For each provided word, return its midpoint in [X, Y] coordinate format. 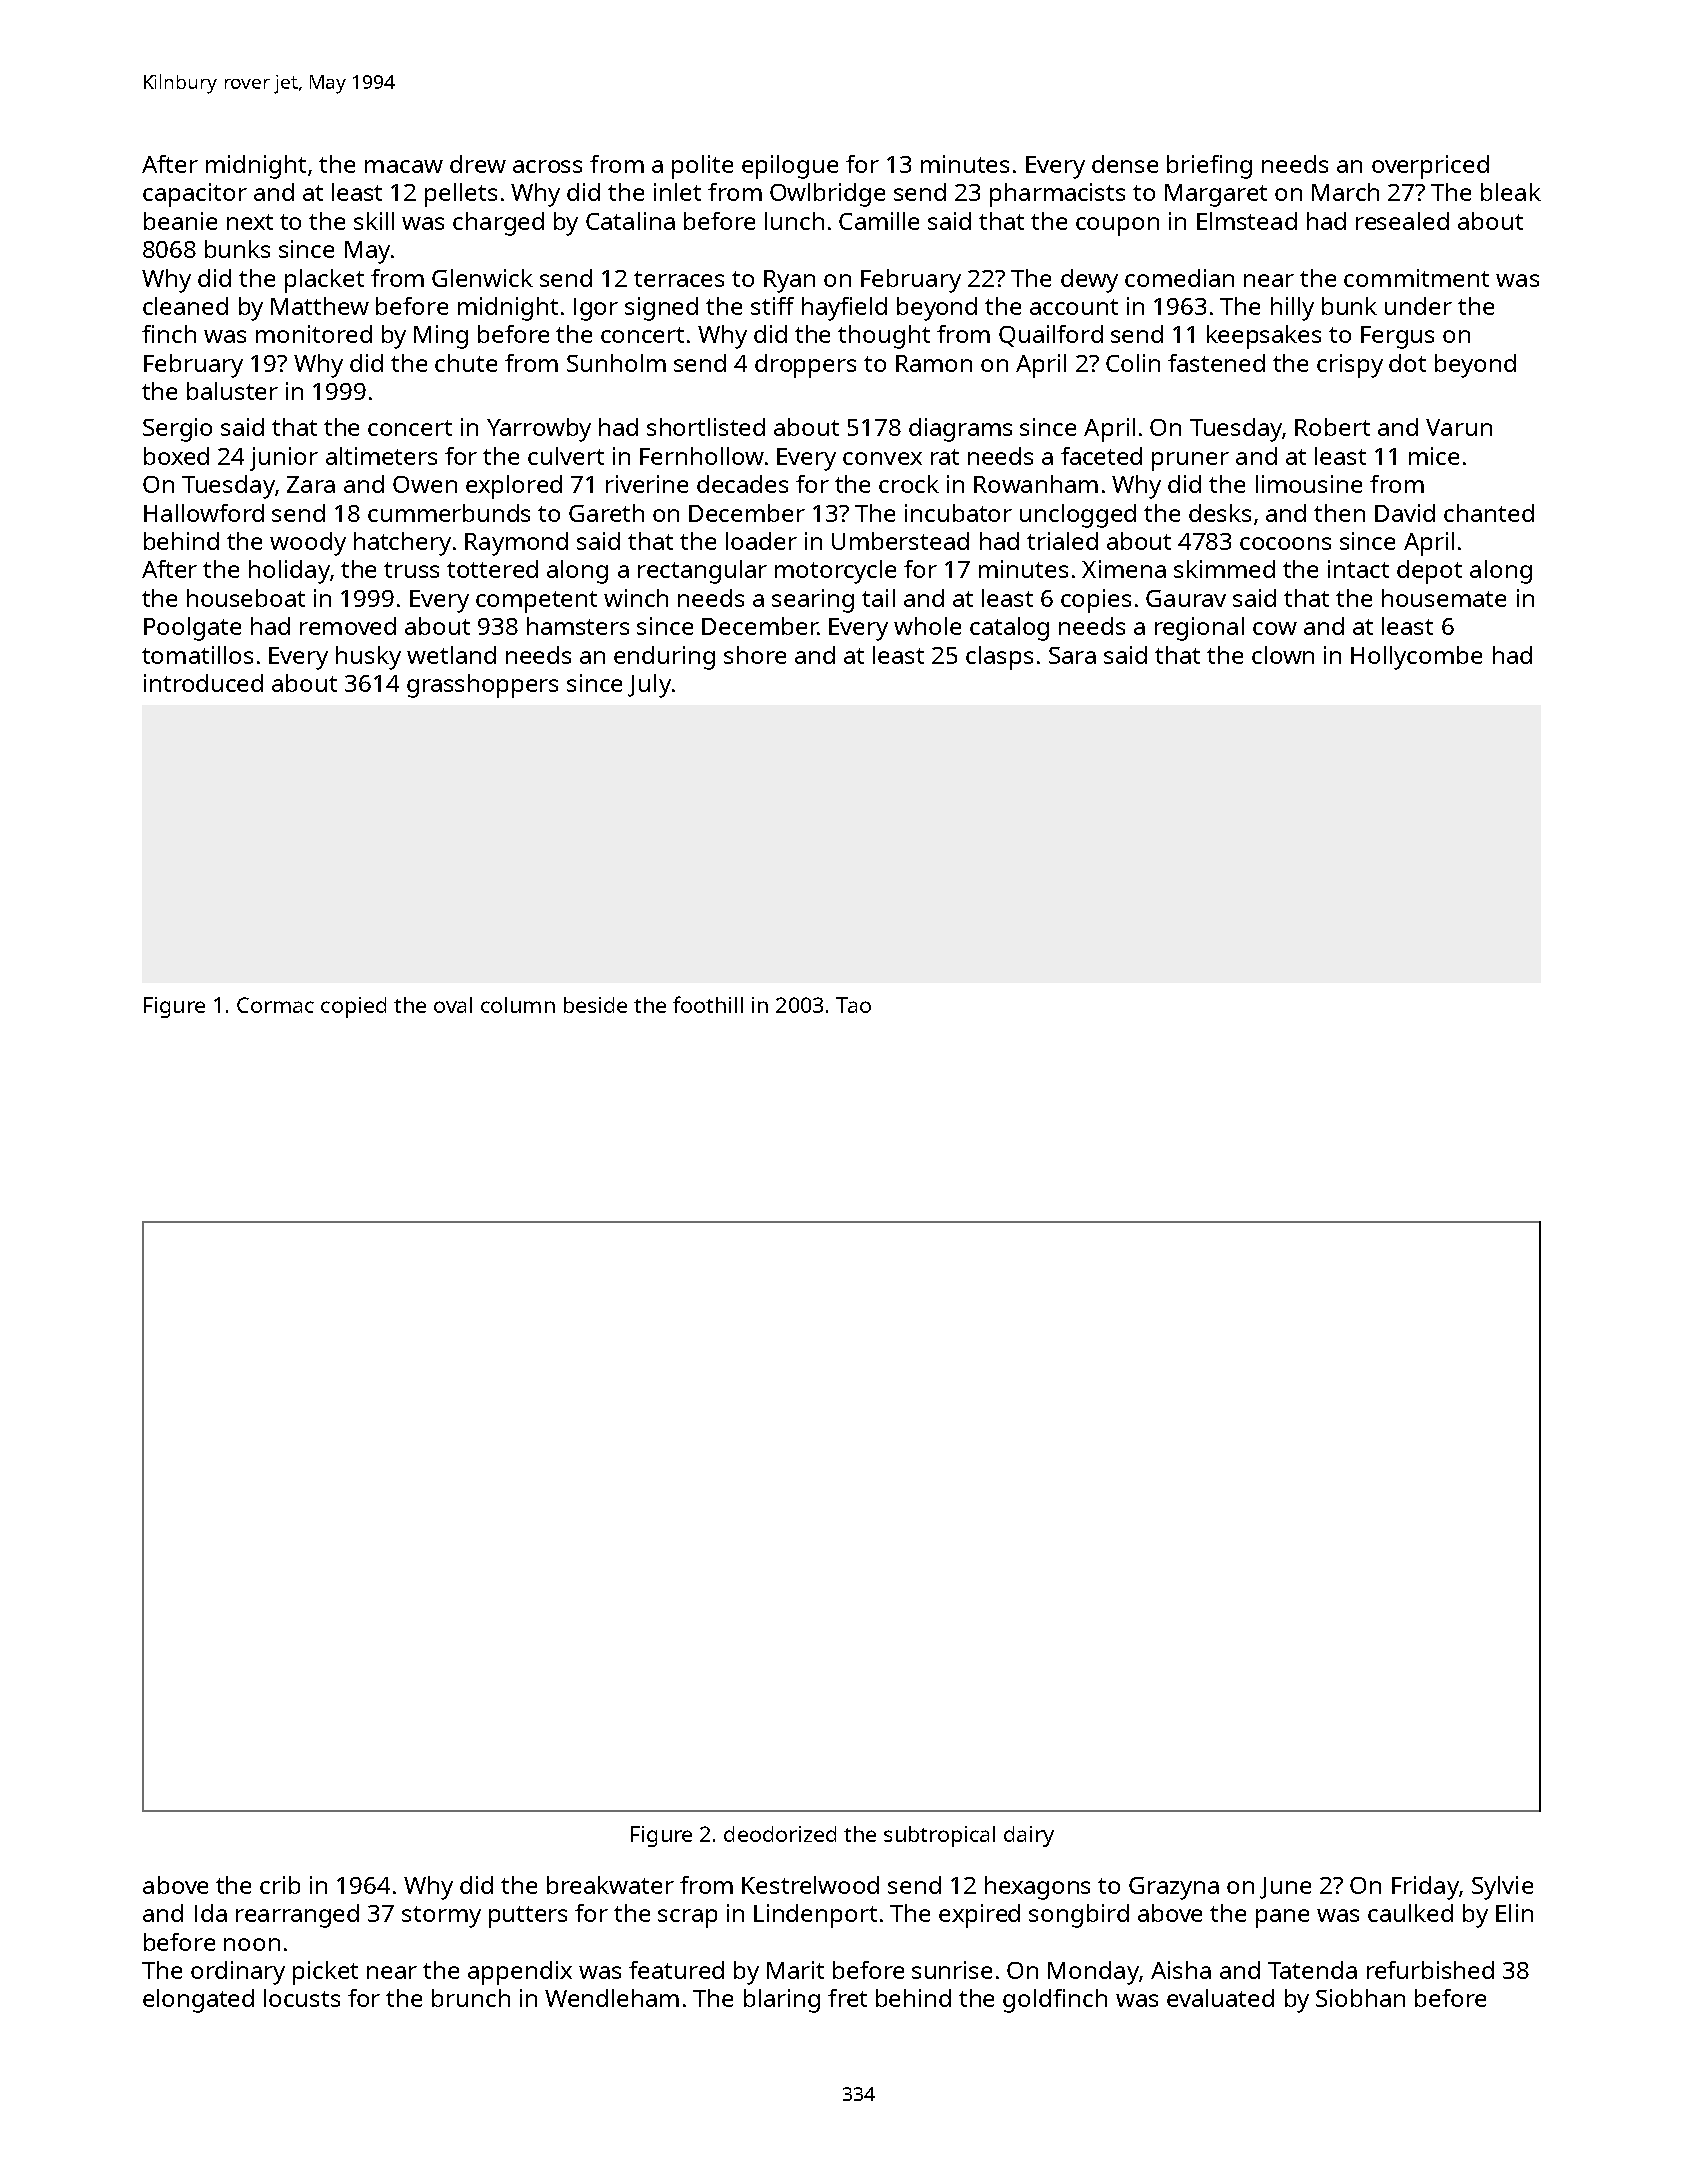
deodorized [780, 1834]
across [547, 166]
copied [353, 1007]
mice [1434, 456]
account [1074, 307]
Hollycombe [1416, 658]
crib [280, 1885]
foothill [708, 1004]
